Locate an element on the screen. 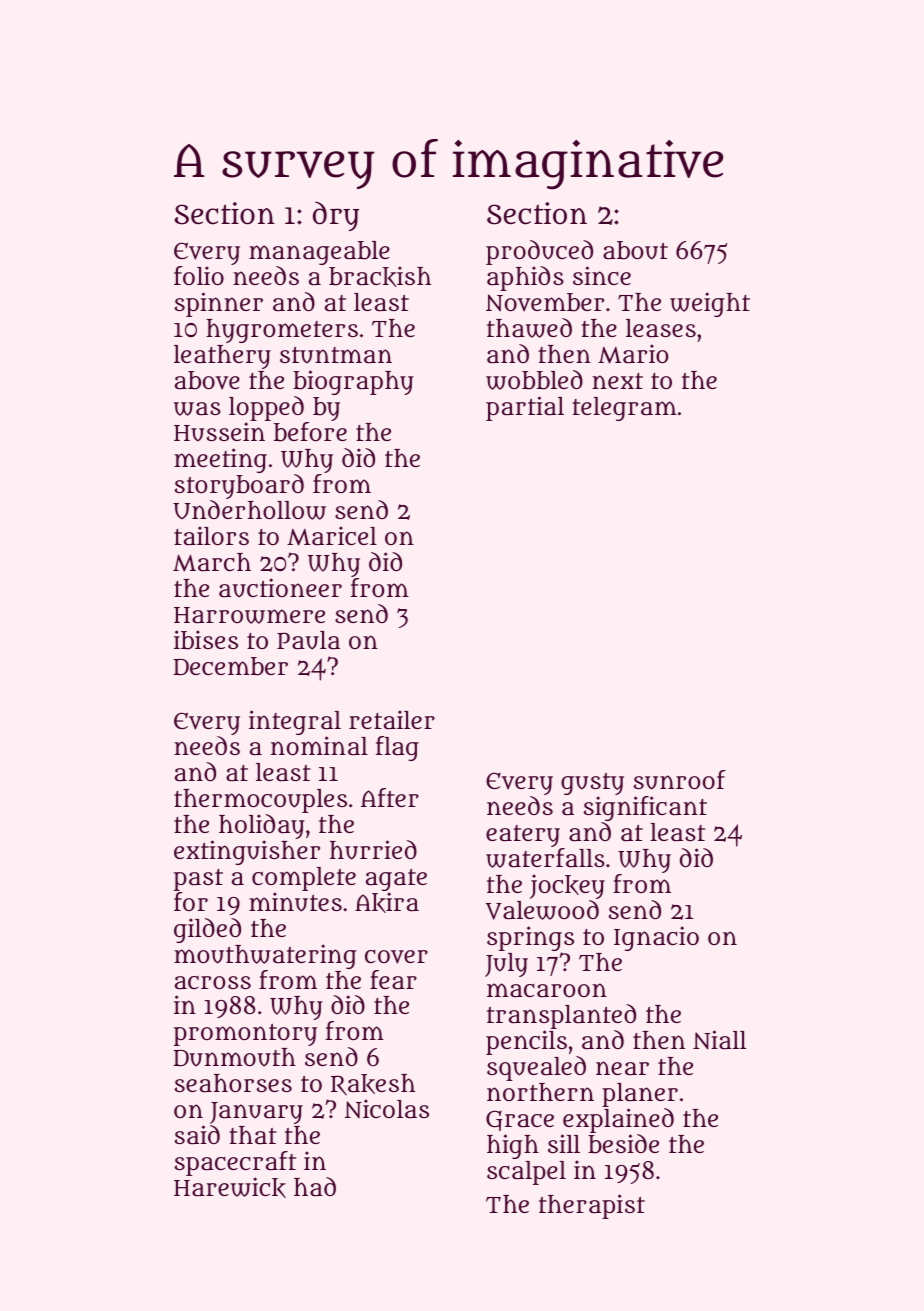 The height and width of the screenshot is (1311, 924). therapist is located at coordinates (592, 1206).
